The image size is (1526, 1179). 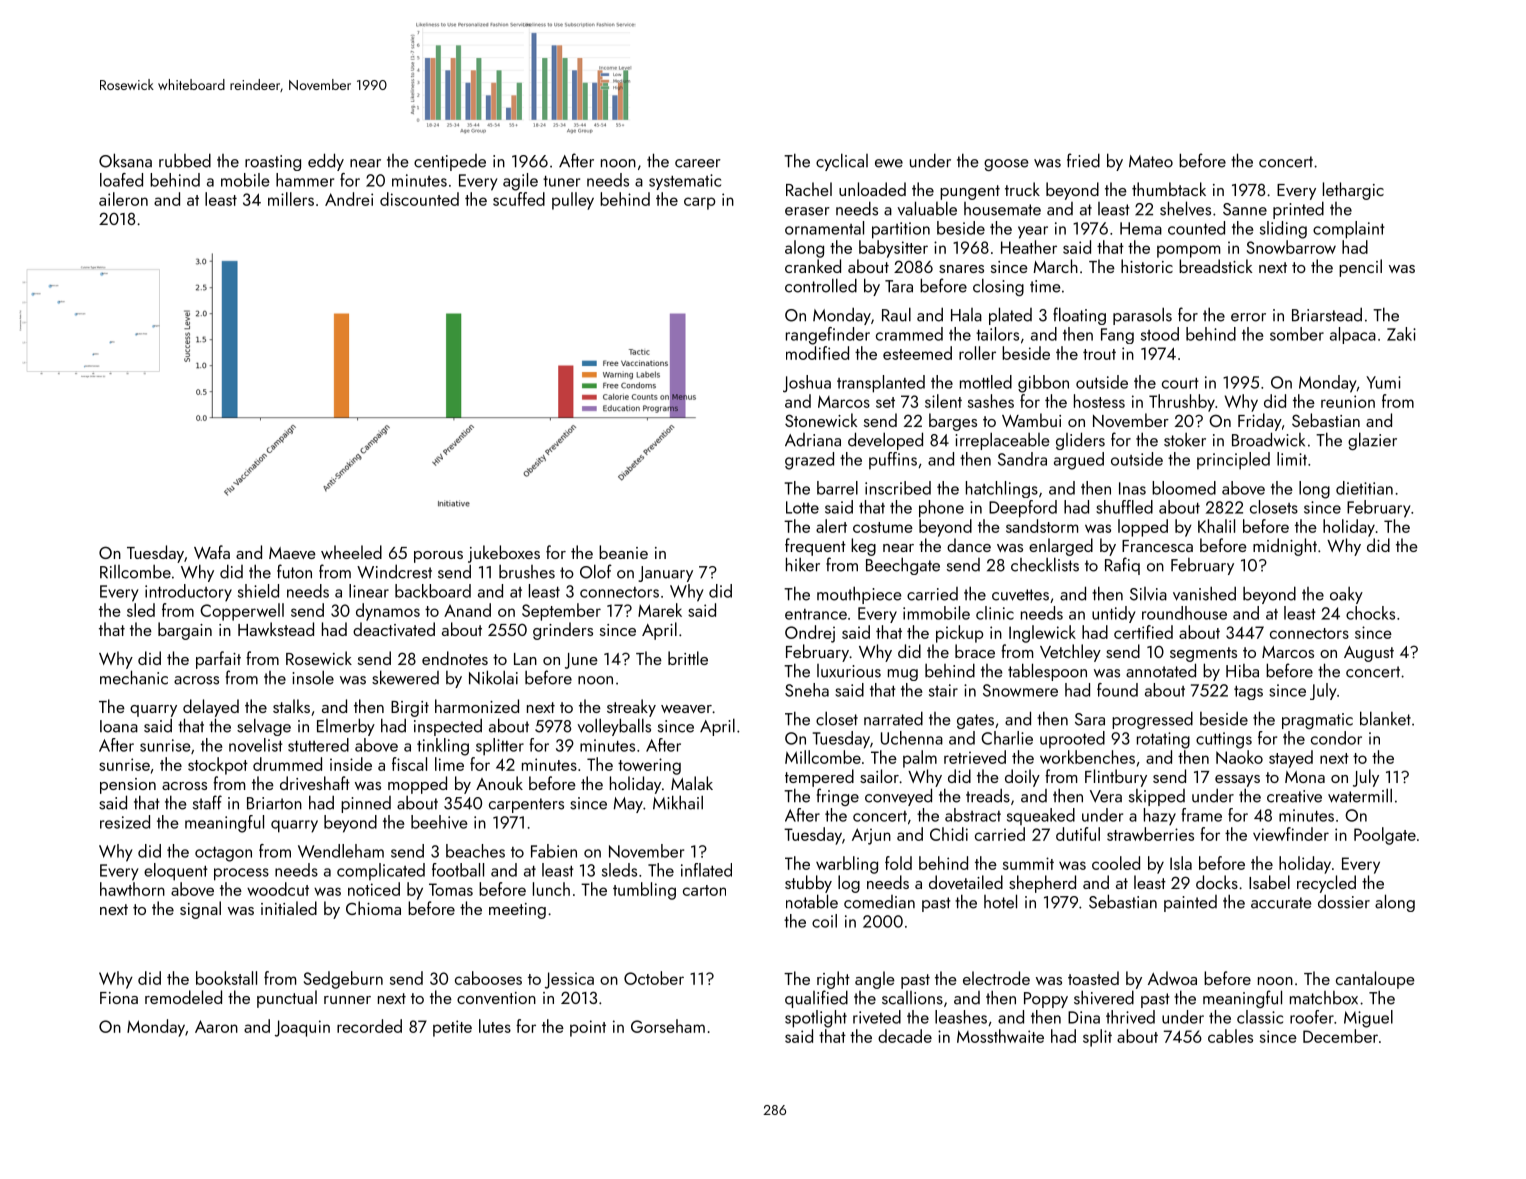 I want to click on Hema, so click(x=1141, y=228).
